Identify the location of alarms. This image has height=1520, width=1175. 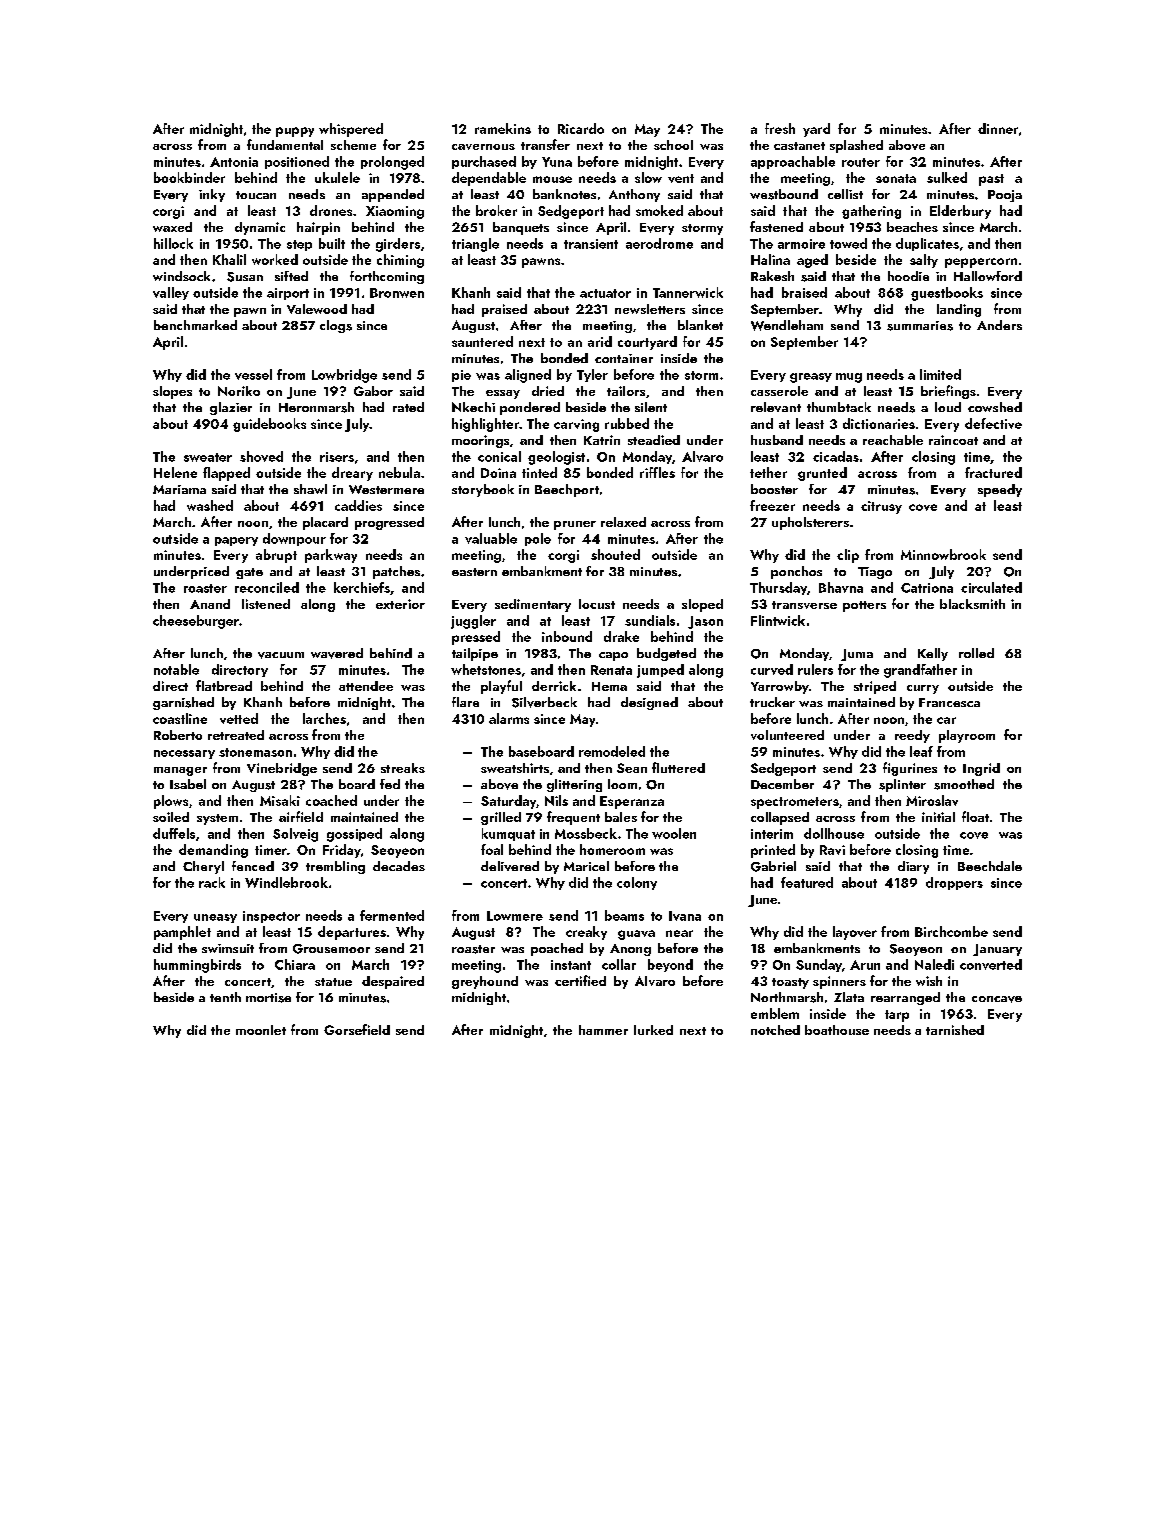
(509, 718).
